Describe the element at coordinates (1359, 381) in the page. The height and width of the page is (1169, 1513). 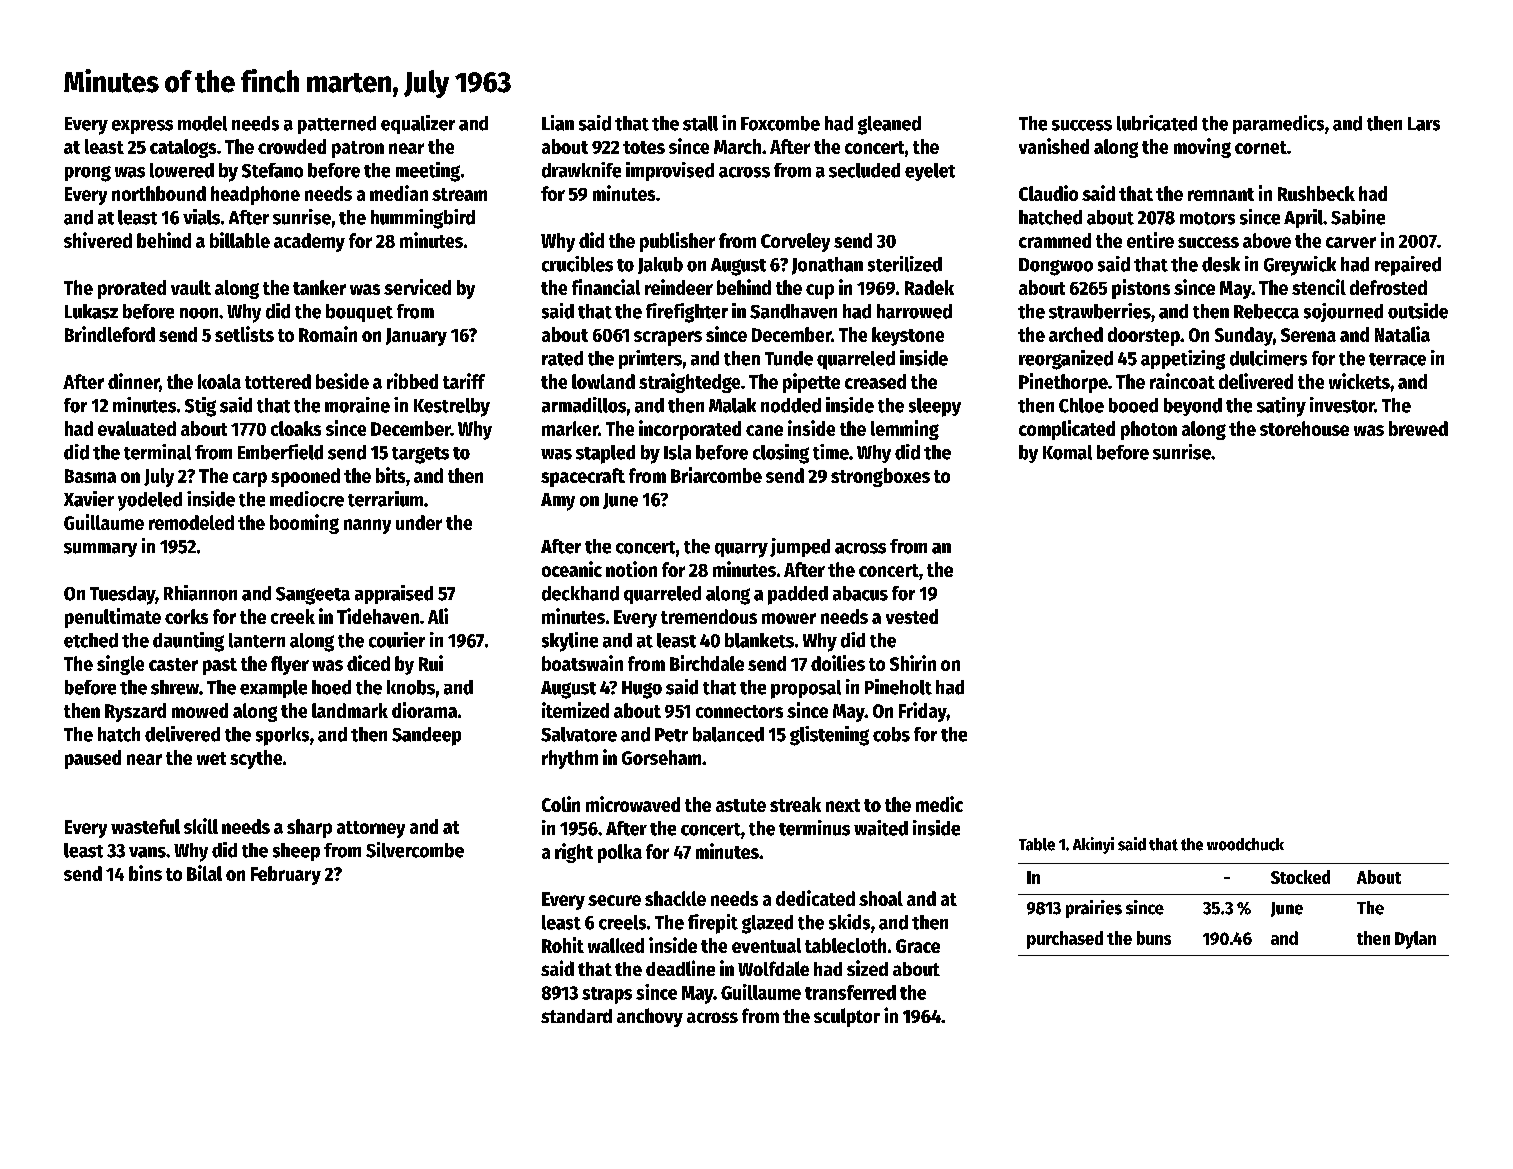
I see `wickets` at that location.
